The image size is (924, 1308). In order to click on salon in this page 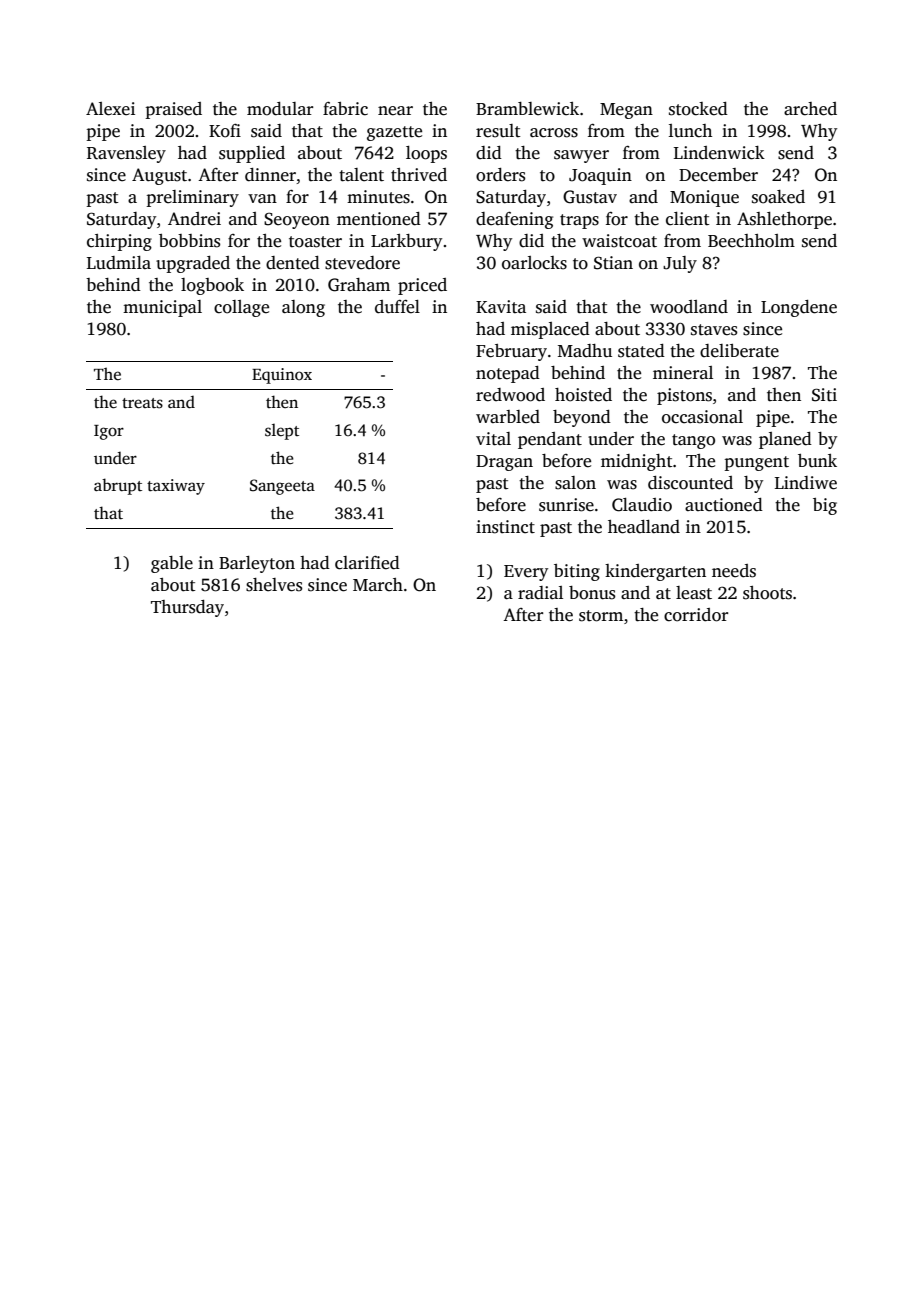, I will do `click(575, 483)`.
